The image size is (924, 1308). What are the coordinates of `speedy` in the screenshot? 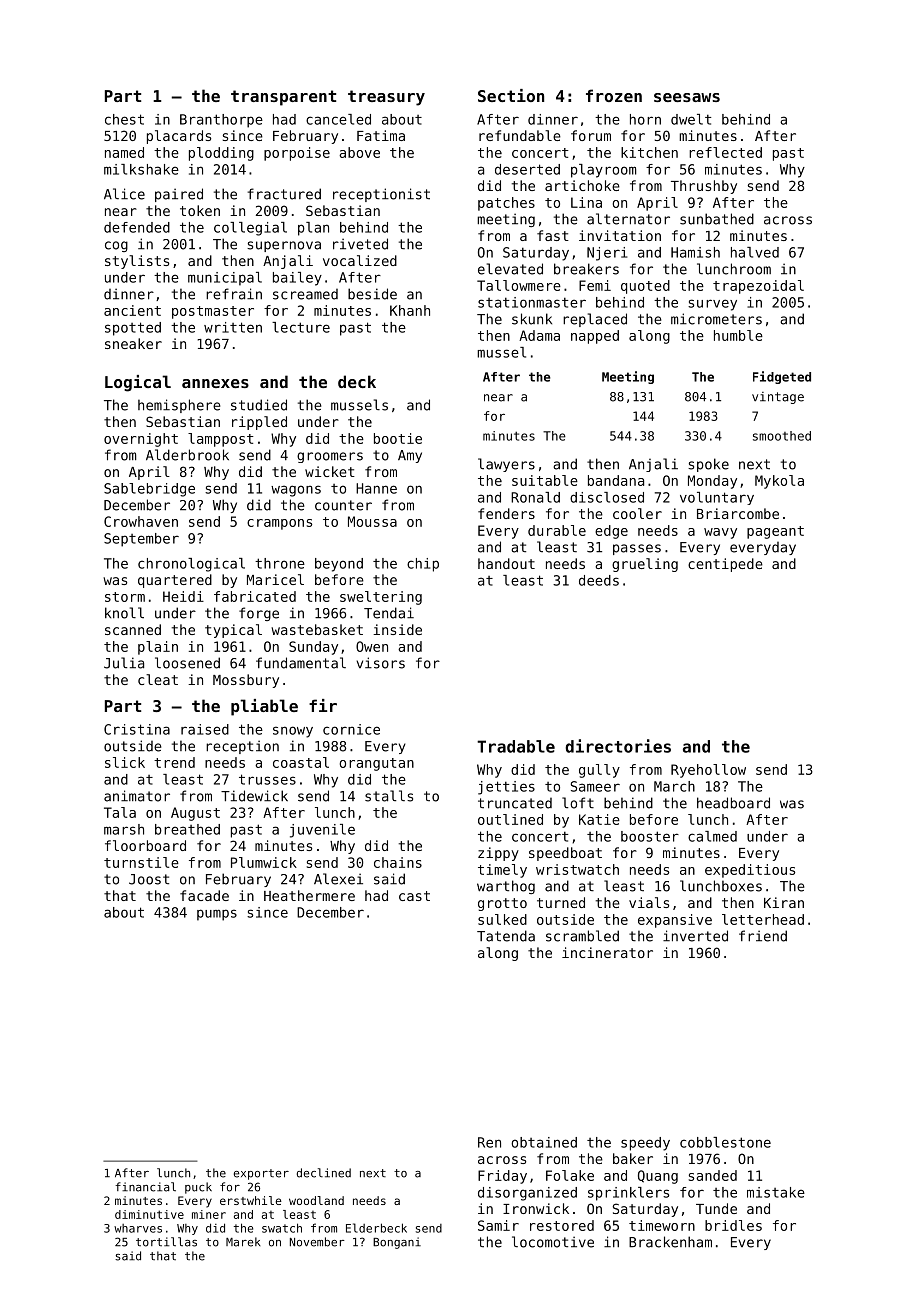 It's located at (645, 1144).
